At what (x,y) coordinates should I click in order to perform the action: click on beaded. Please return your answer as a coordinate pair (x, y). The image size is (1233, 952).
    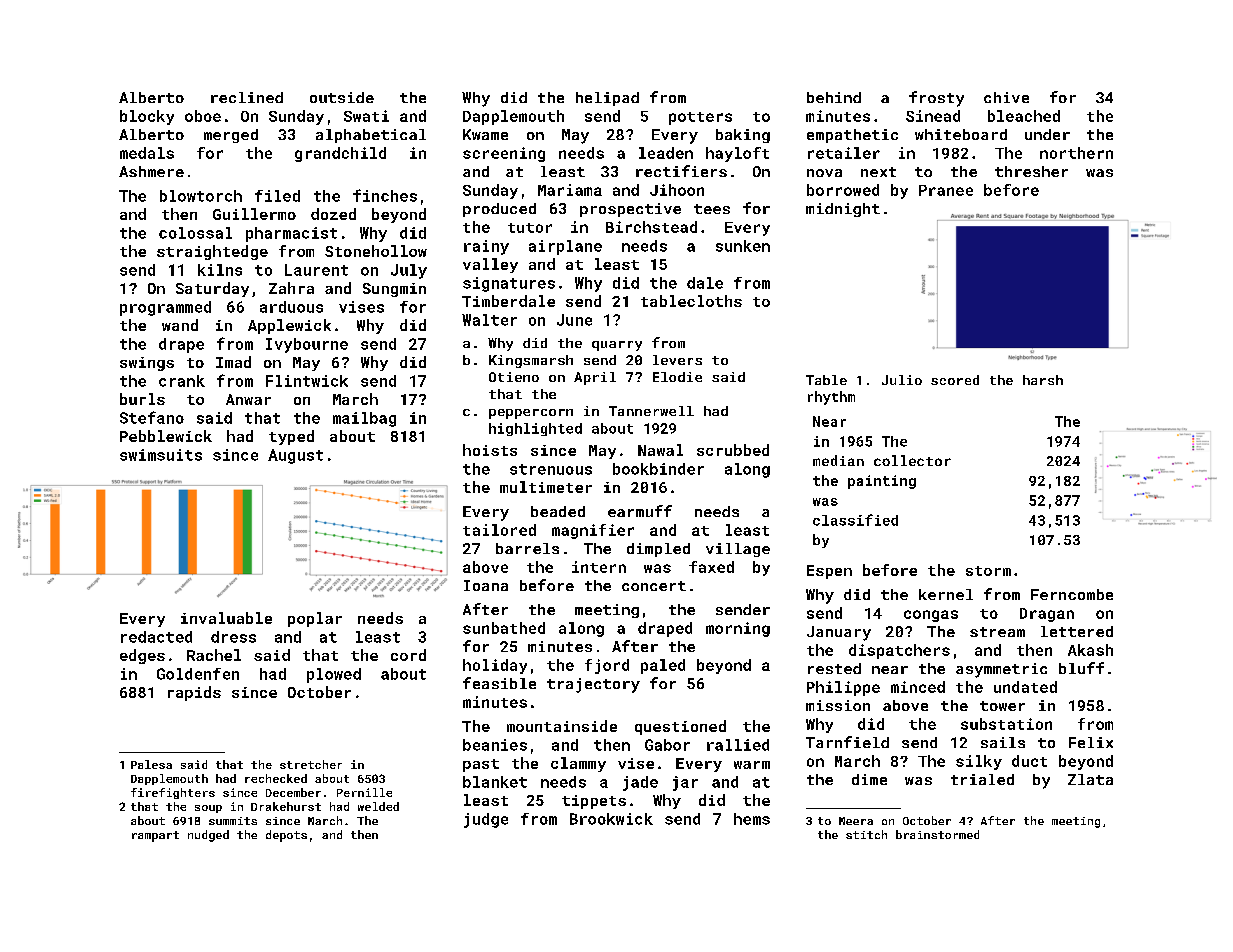
    Looking at the image, I should click on (558, 511).
